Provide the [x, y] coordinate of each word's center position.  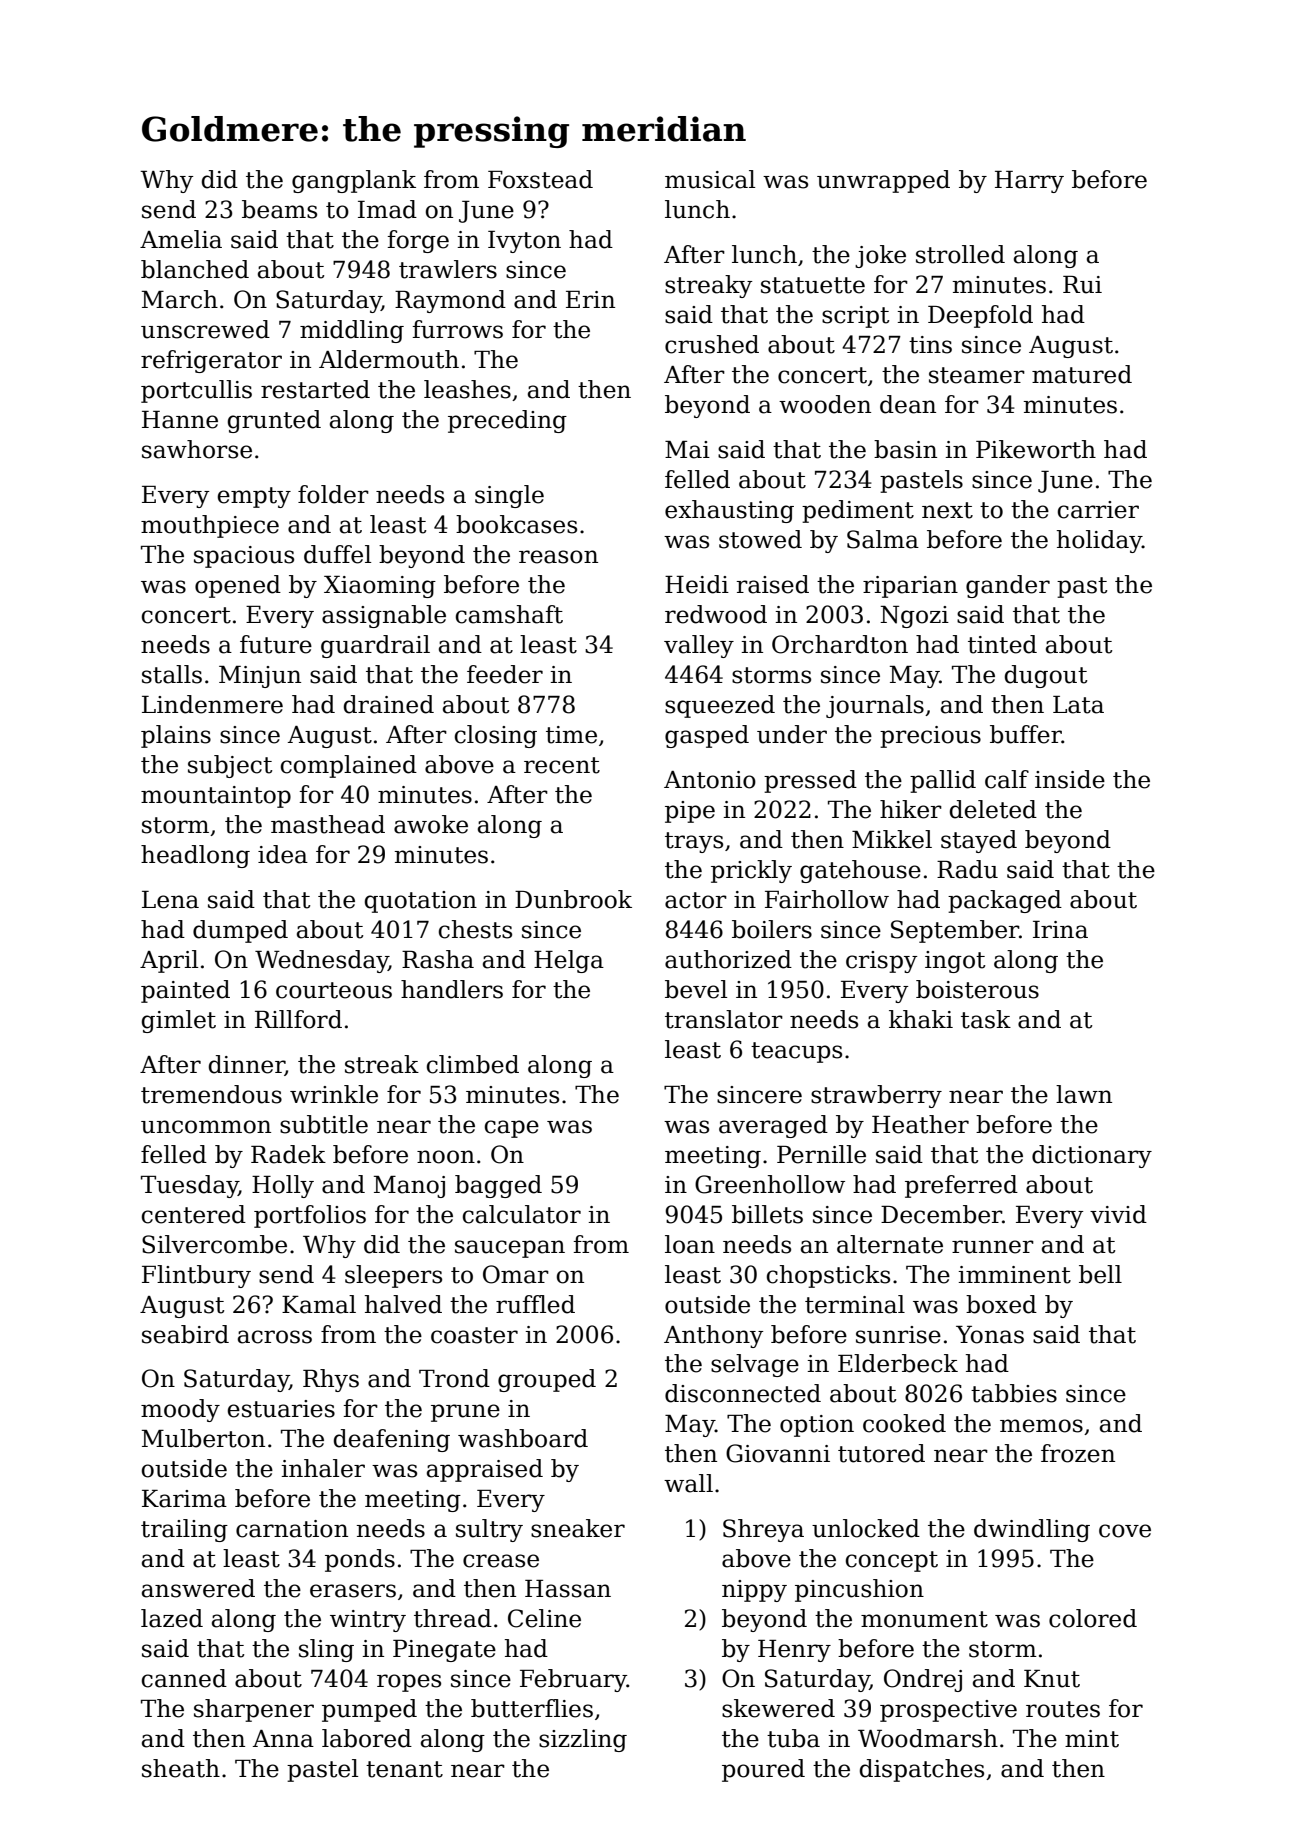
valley [699, 646]
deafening [392, 1440]
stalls [172, 674]
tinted [1002, 644]
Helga [569, 961]
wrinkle [334, 1094]
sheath [181, 1768]
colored [1093, 1618]
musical [710, 179]
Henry [794, 1651]
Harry [1029, 182]
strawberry [876, 1096]
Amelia [181, 239]
